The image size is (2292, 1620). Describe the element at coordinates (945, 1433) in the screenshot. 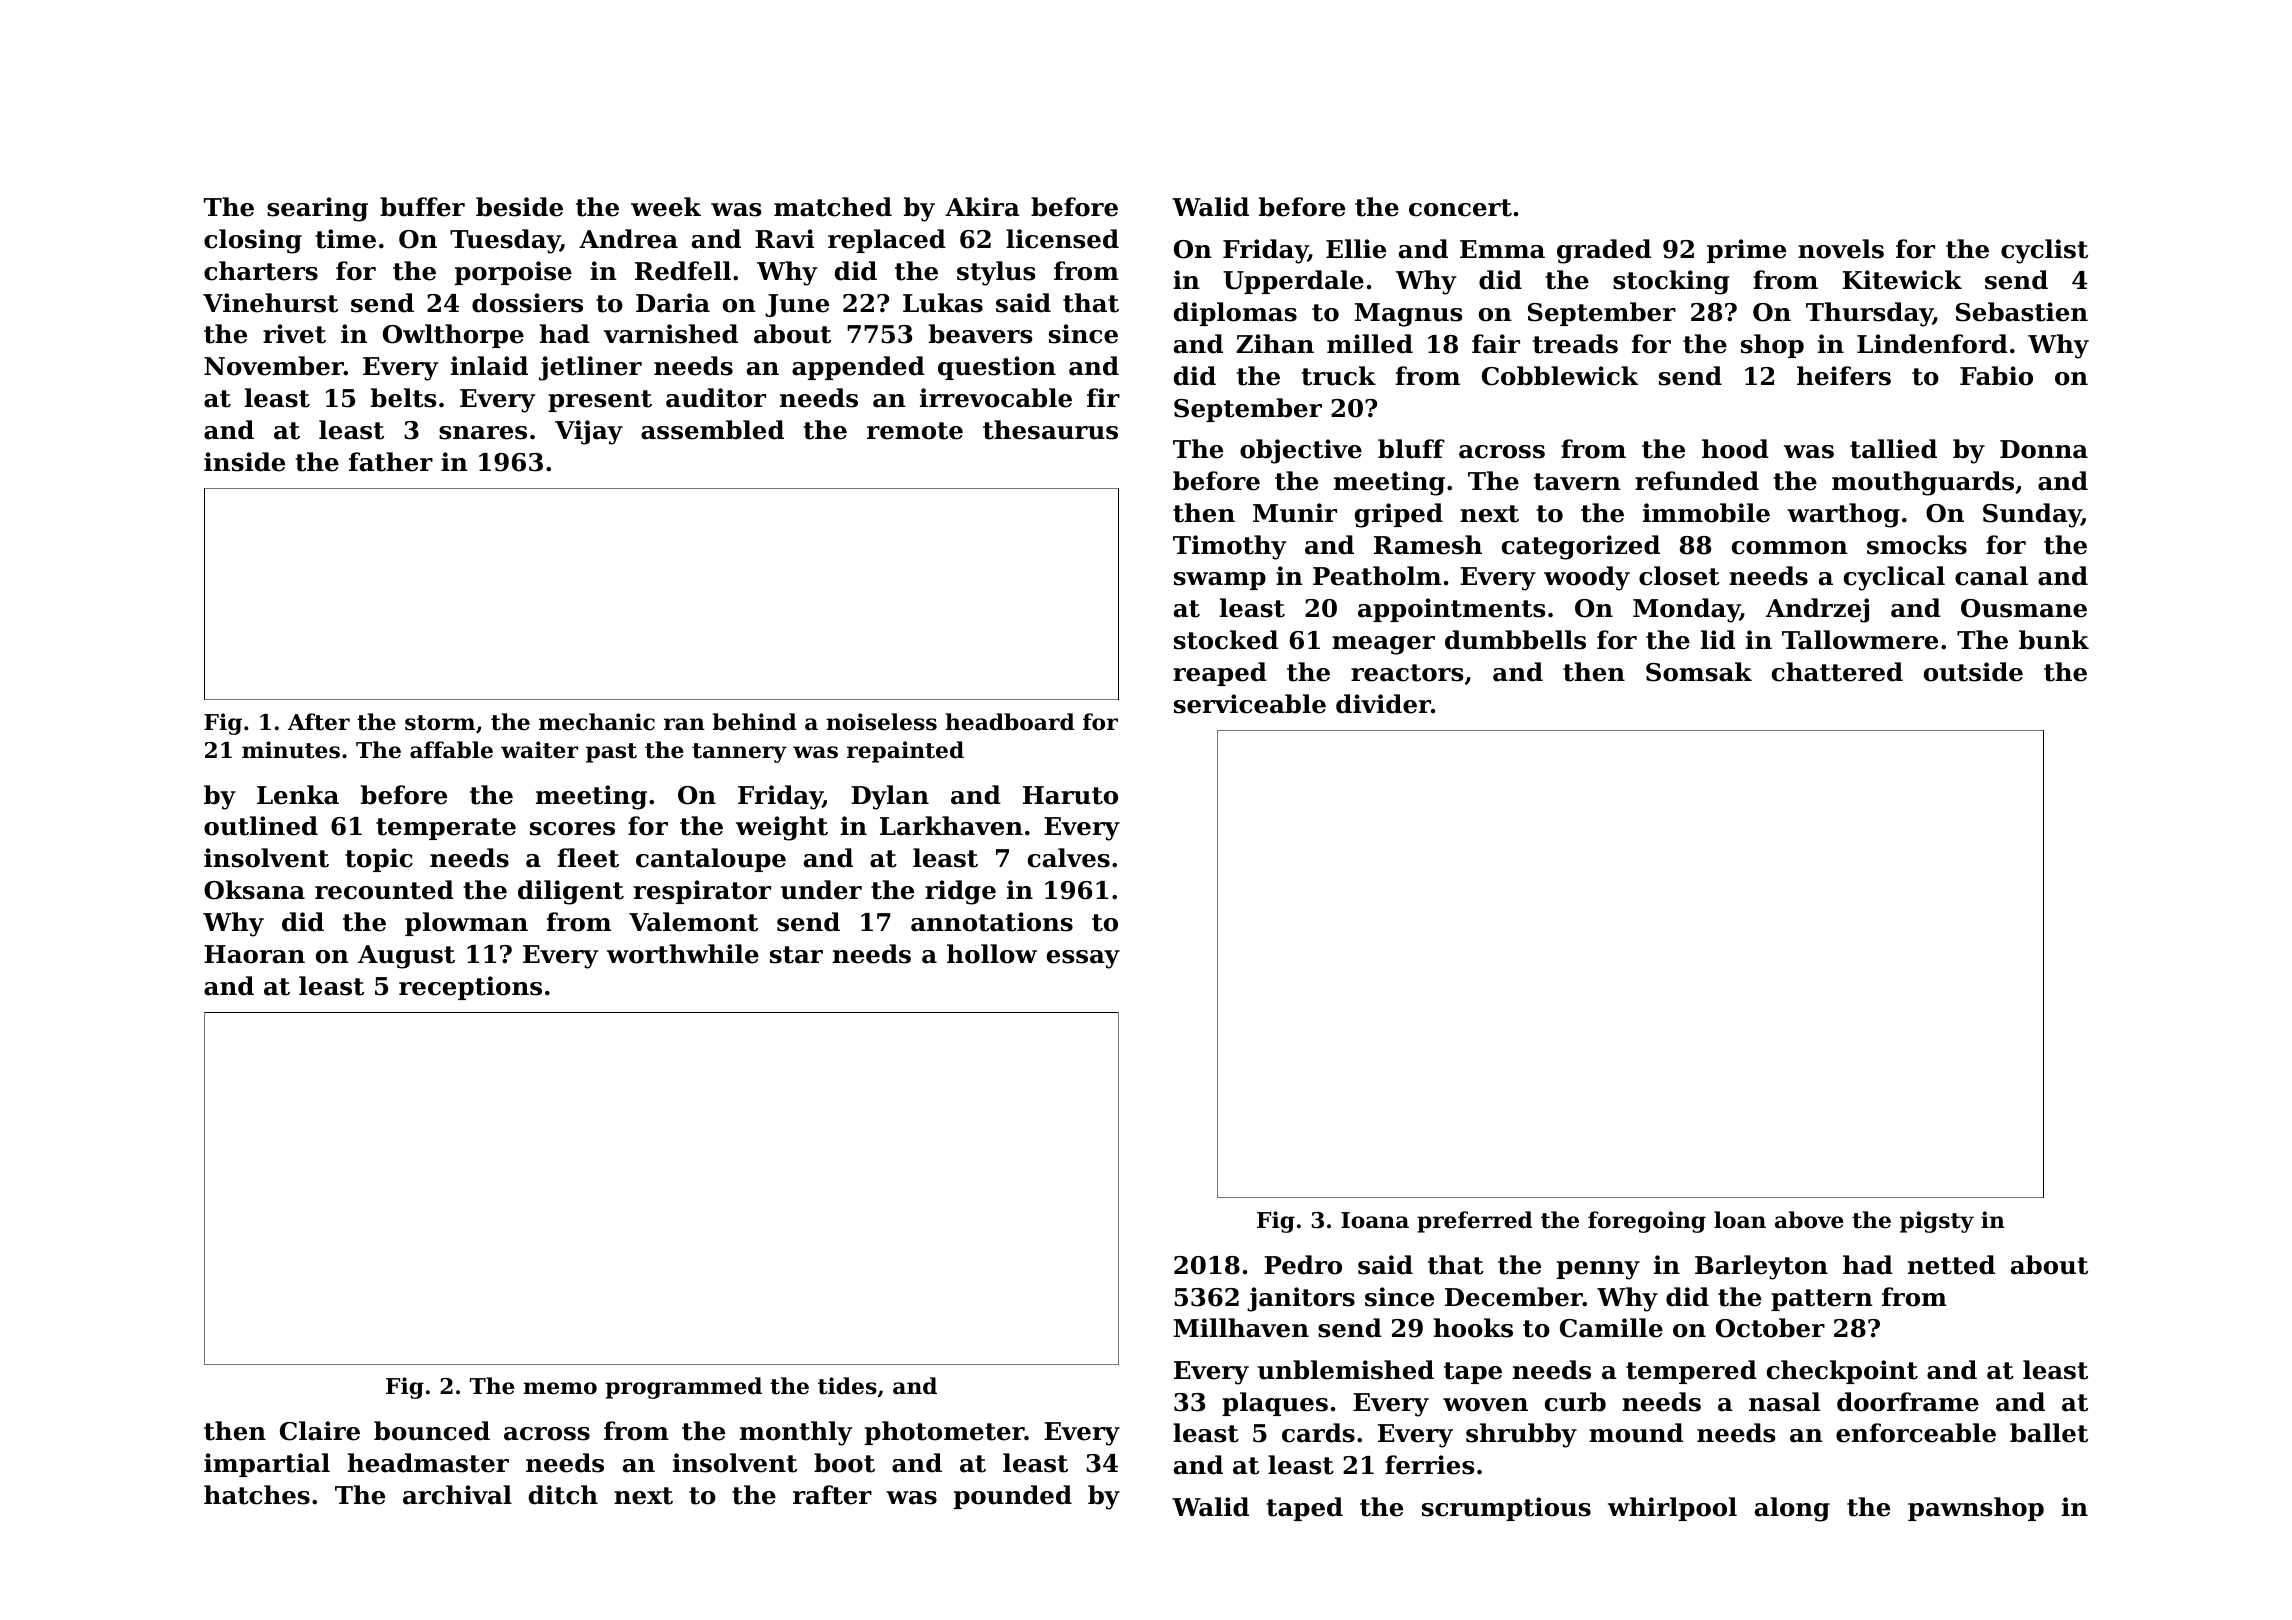

I see `photometer` at that location.
